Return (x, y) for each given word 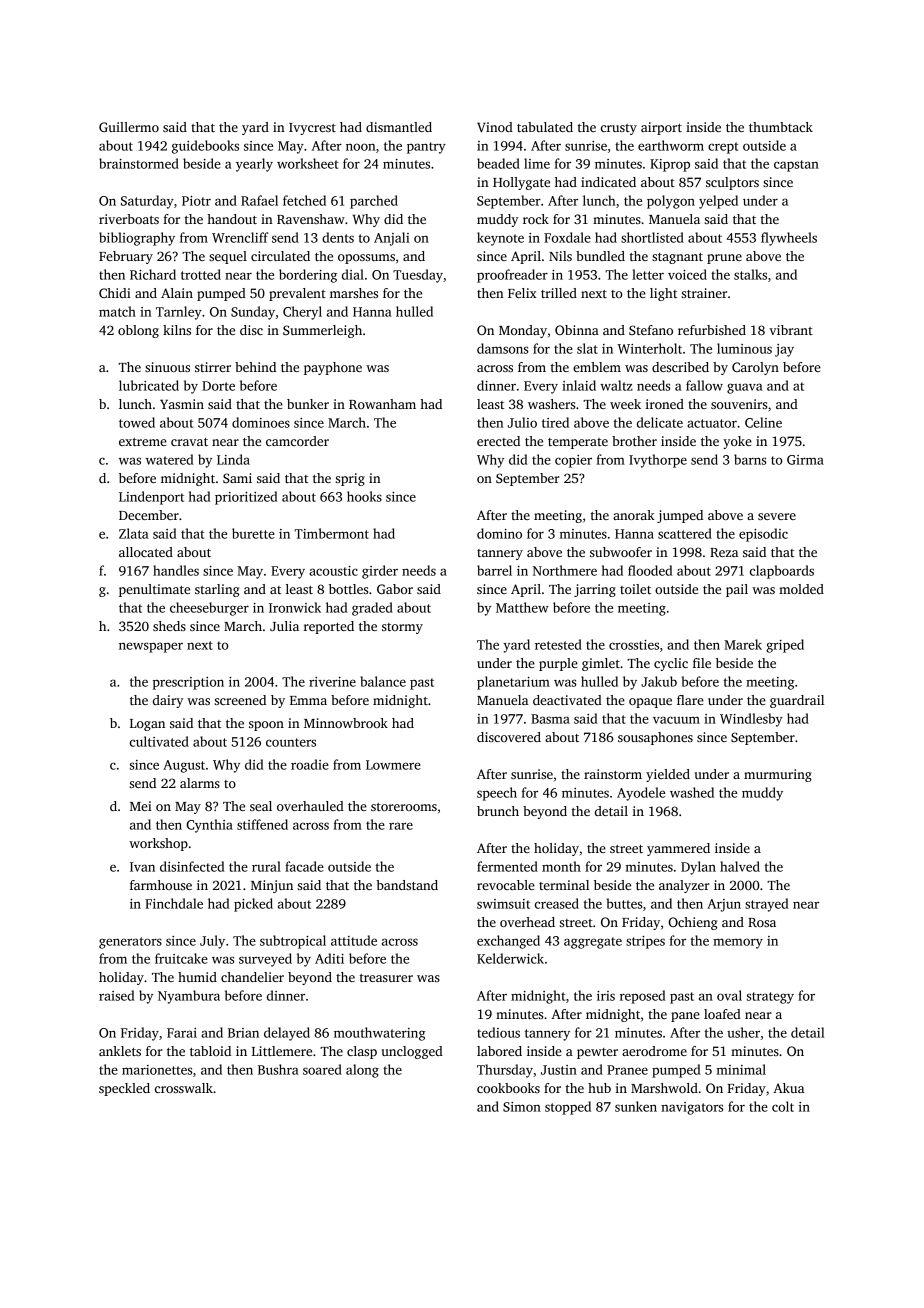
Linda (233, 459)
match (117, 311)
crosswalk (184, 1088)
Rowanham (382, 404)
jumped (680, 516)
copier (573, 461)
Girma (805, 460)
